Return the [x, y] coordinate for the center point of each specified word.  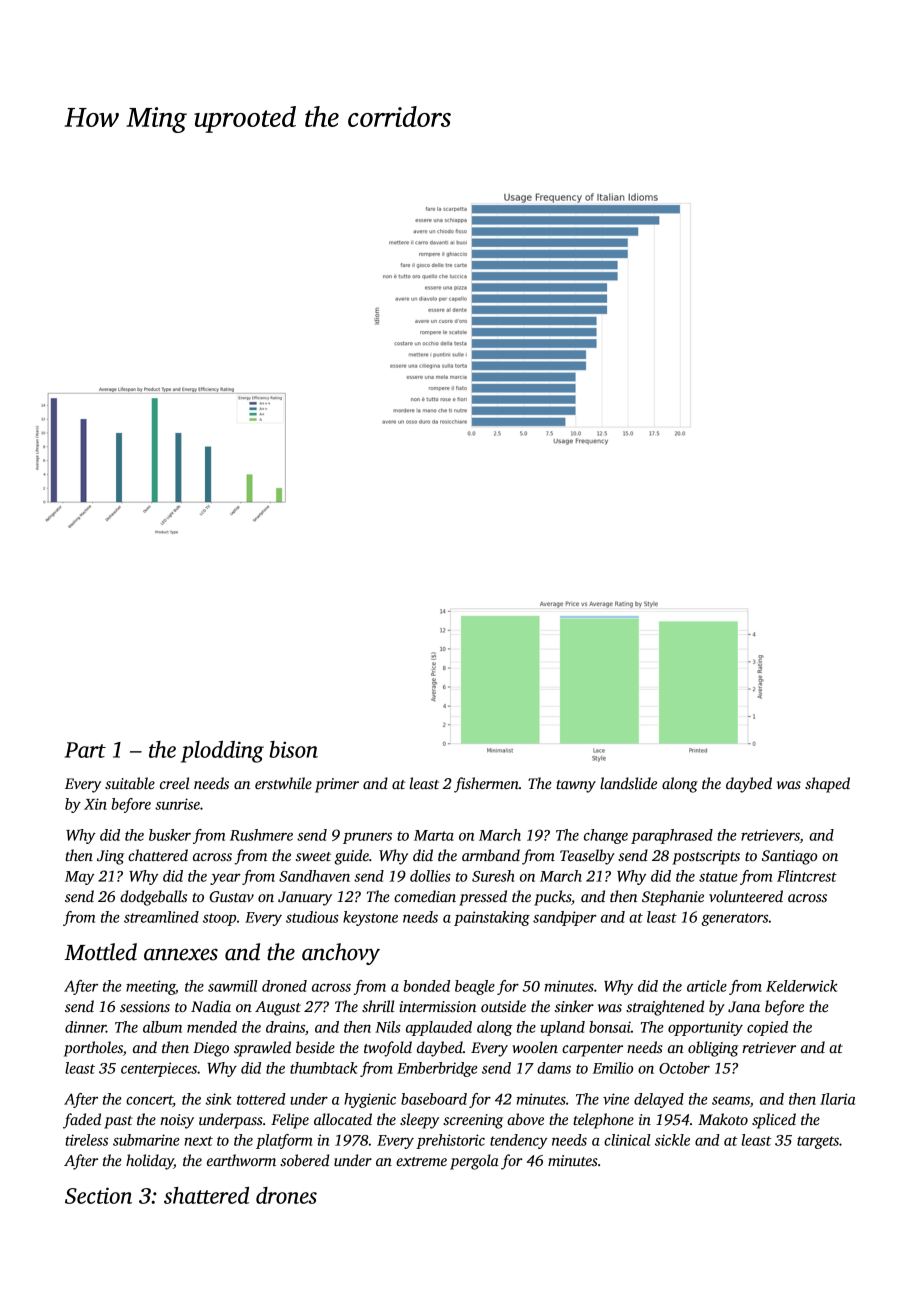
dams [554, 1068]
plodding [222, 752]
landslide [628, 783]
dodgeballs [153, 898]
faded [82, 1121]
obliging [713, 1049]
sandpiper [565, 918]
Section [98, 1195]
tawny [576, 786]
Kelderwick [802, 986]
